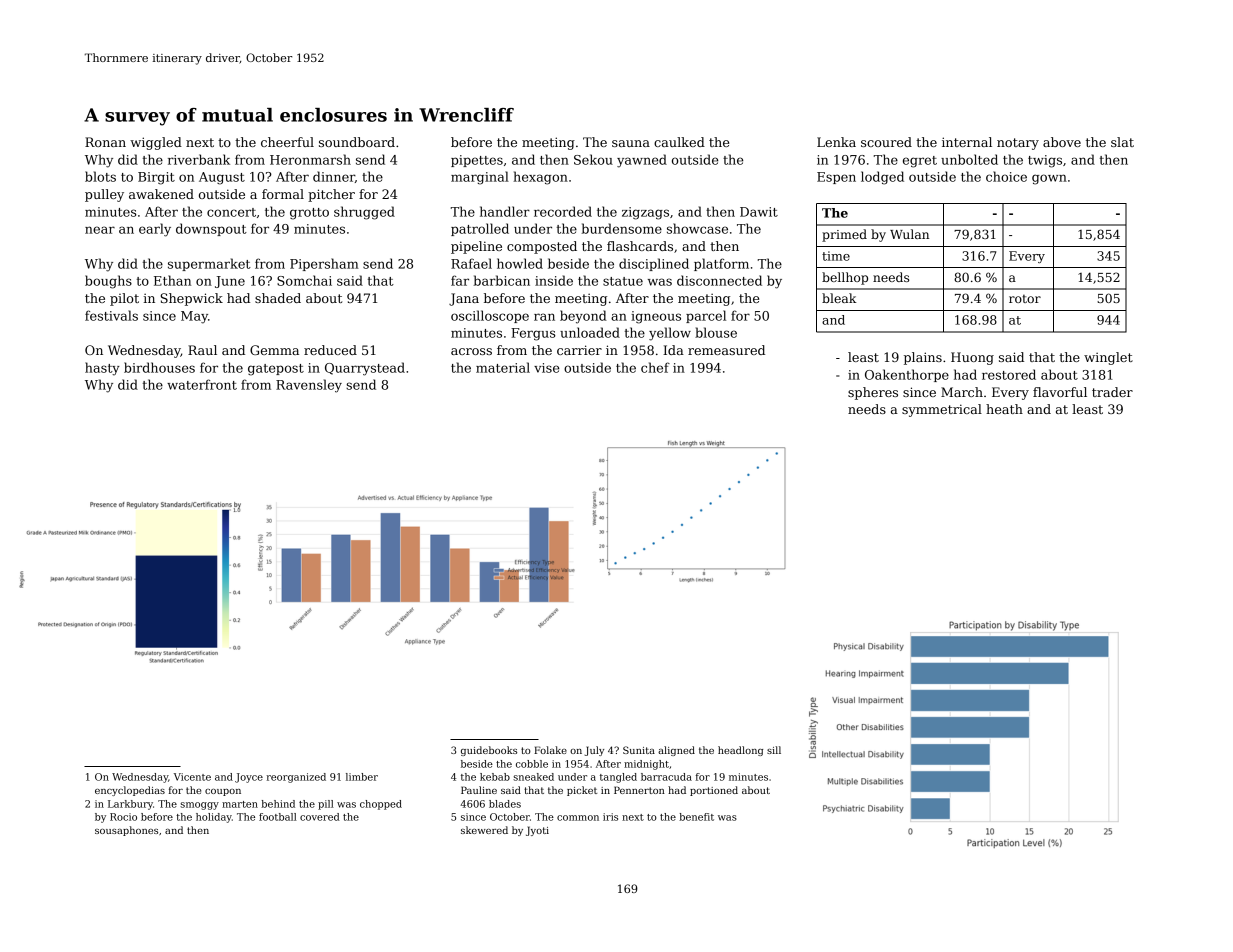 This screenshot has height=952, width=1233. Describe the element at coordinates (546, 368) in the screenshot. I see `vise` at that location.
